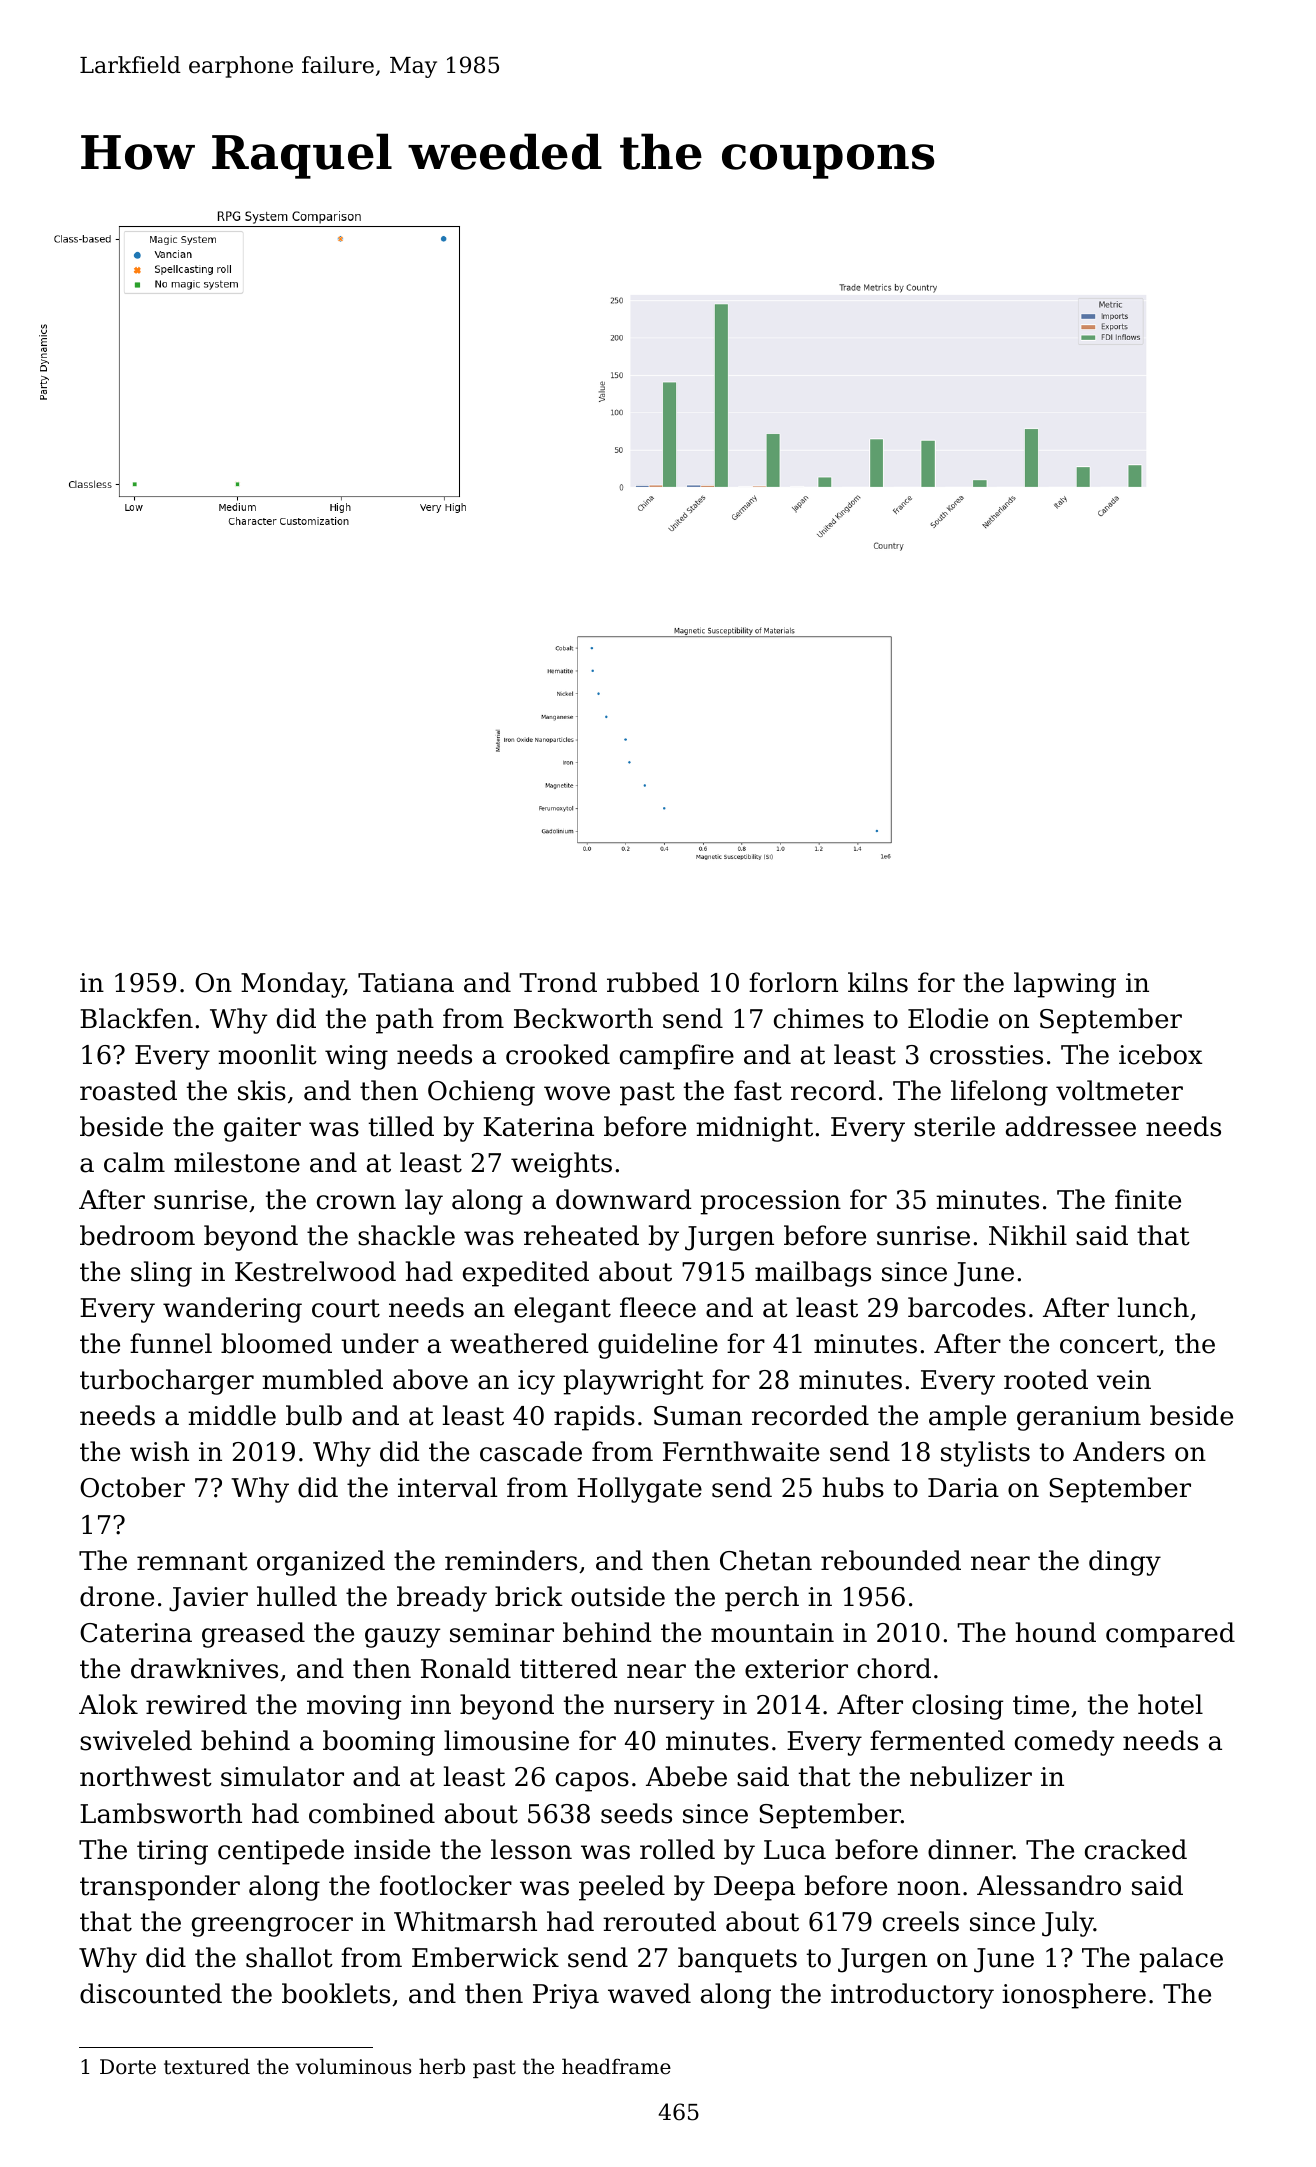 The width and height of the screenshot is (1316, 2167). I want to click on Blackfen, so click(136, 1018).
